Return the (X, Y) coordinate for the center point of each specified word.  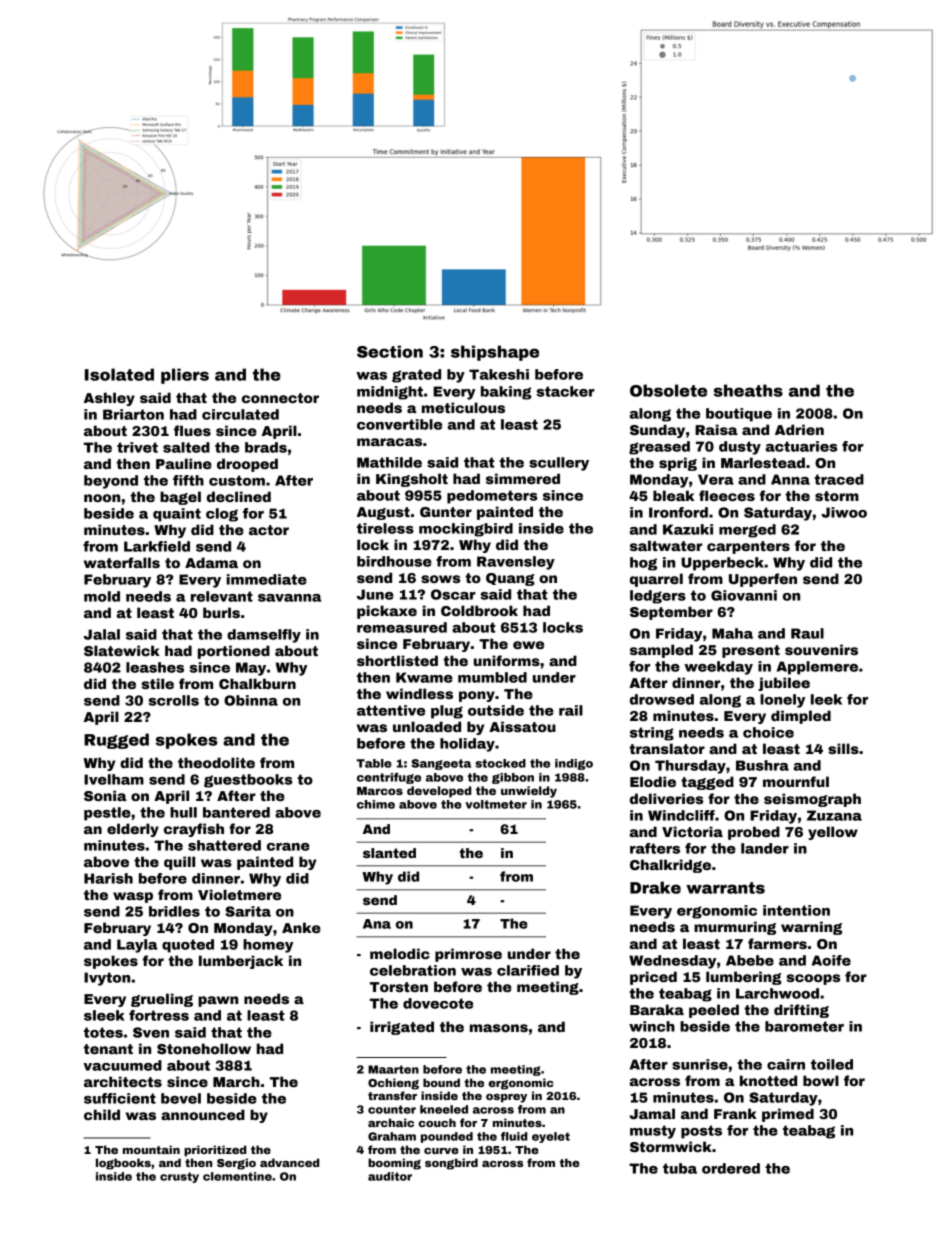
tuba (680, 1168)
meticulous (463, 407)
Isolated (119, 374)
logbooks (123, 1164)
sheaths (748, 390)
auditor (390, 1176)
